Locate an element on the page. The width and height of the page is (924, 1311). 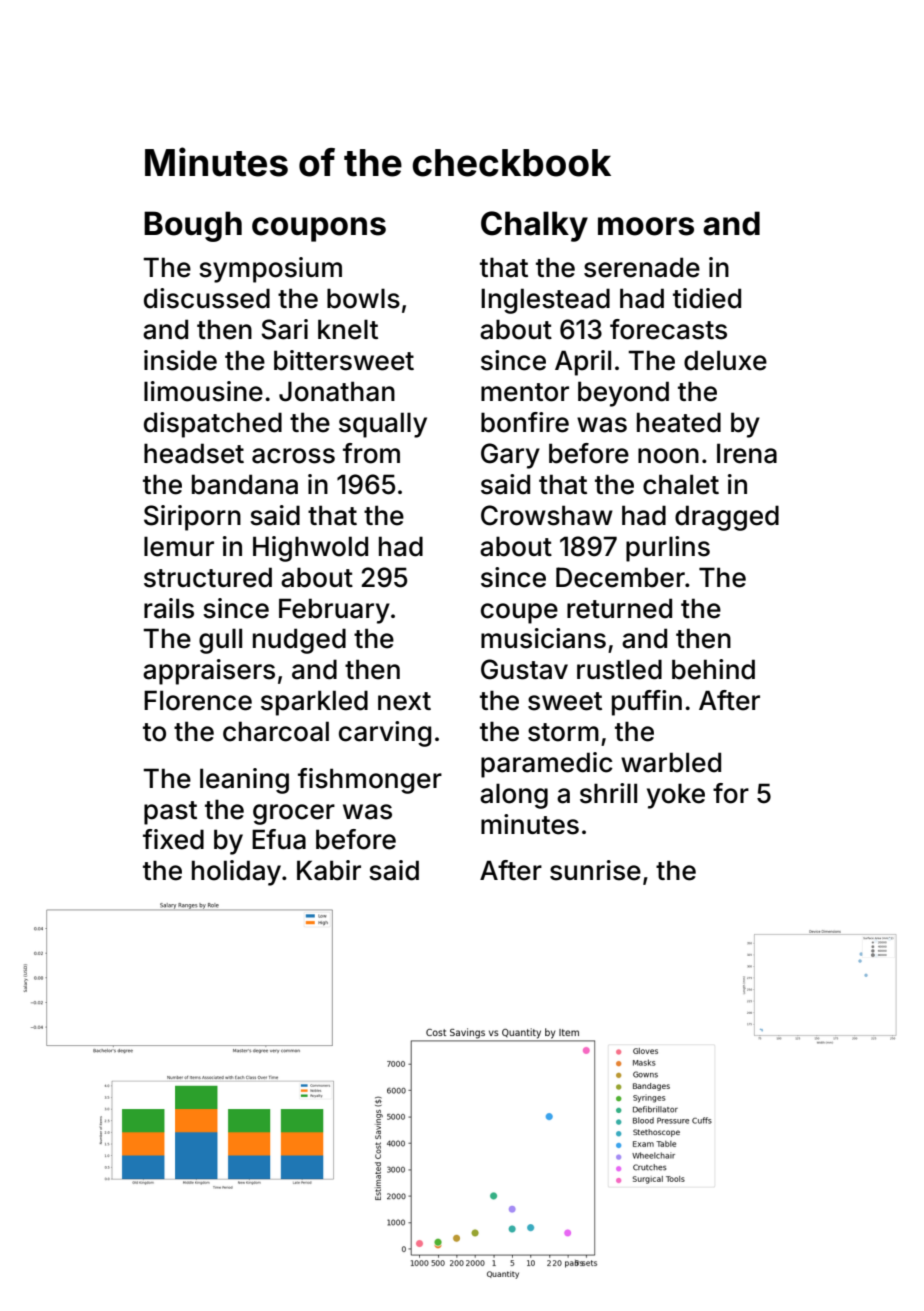
mentor is located at coordinates (525, 392).
